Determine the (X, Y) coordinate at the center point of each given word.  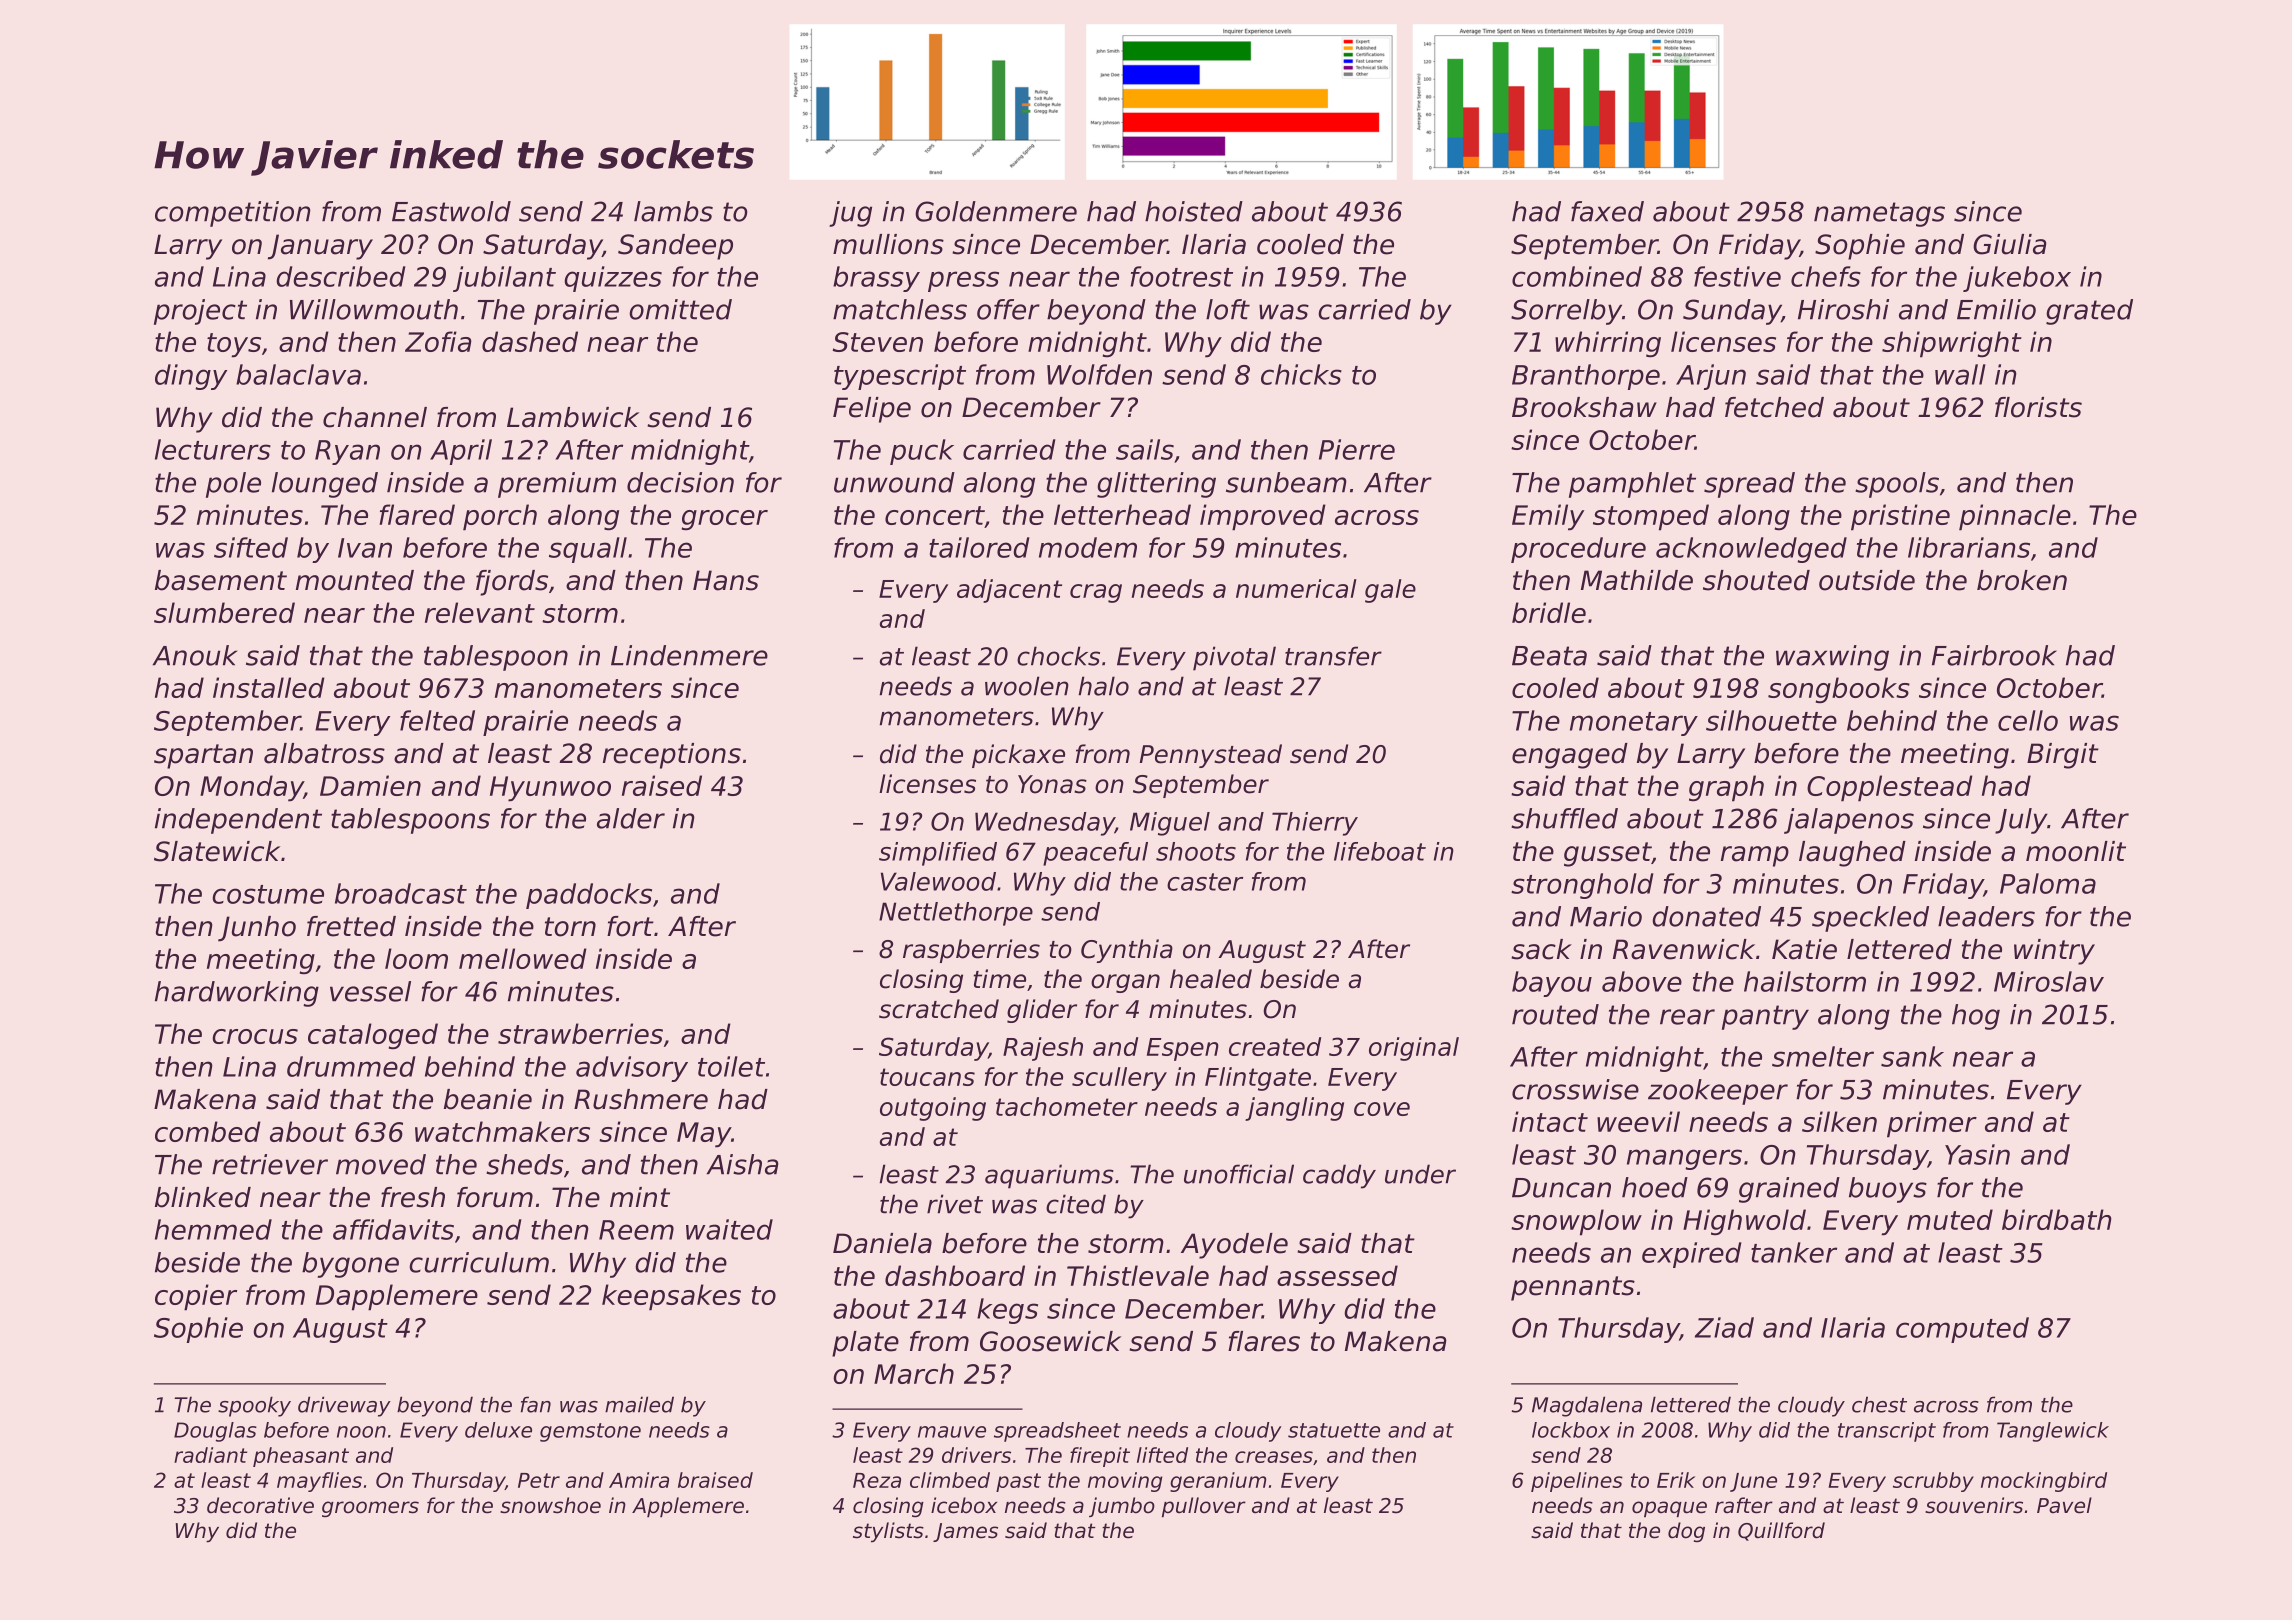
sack (1541, 949)
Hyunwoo (550, 789)
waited (729, 1229)
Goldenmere (996, 211)
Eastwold (451, 211)
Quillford (1781, 1531)
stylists (888, 1532)
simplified (938, 854)
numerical (1296, 588)
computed (1962, 1330)
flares (1264, 1341)
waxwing (1832, 658)
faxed (1607, 211)
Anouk (195, 655)
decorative (260, 1505)
